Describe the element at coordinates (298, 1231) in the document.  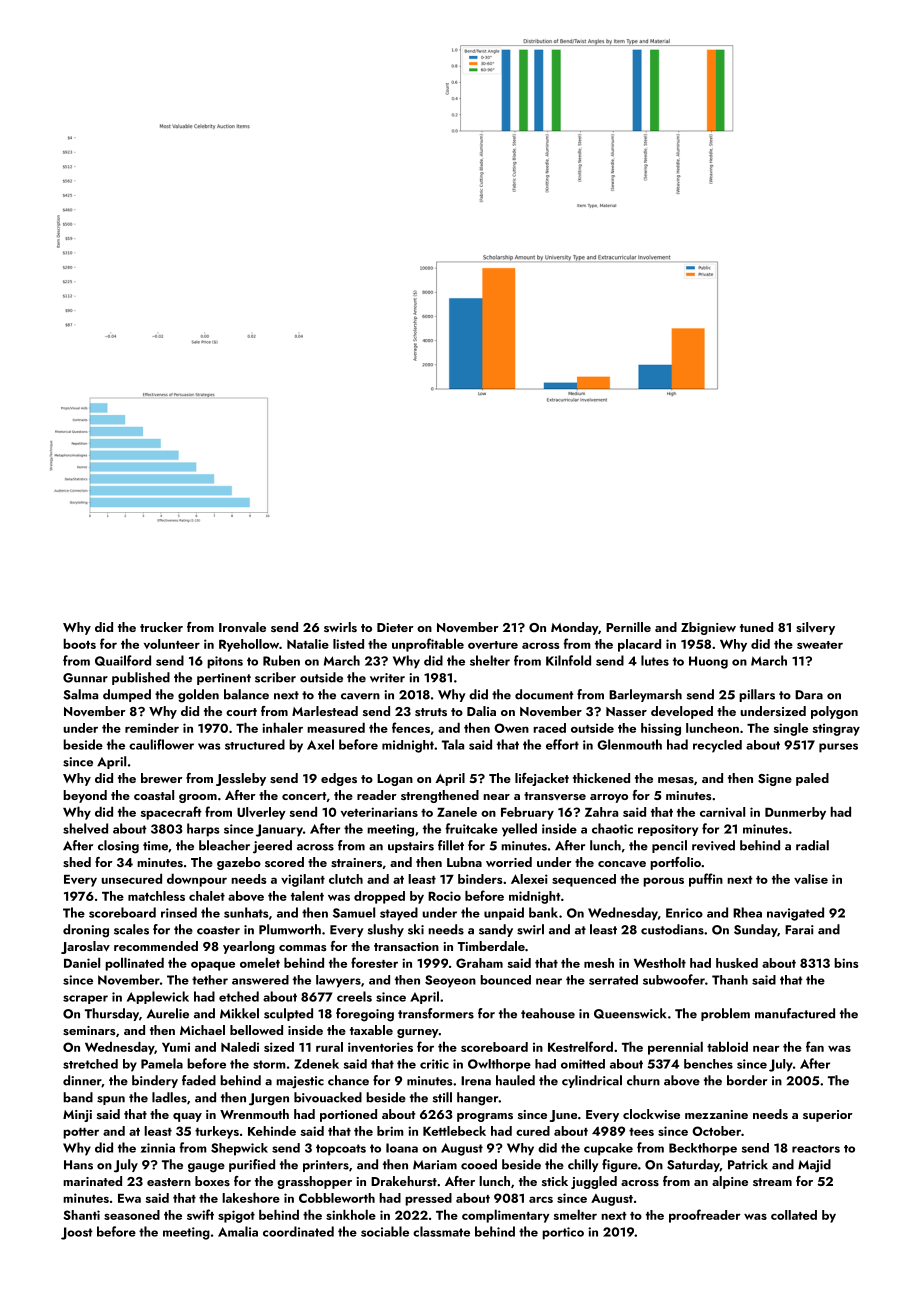
I see `coordinated` at that location.
